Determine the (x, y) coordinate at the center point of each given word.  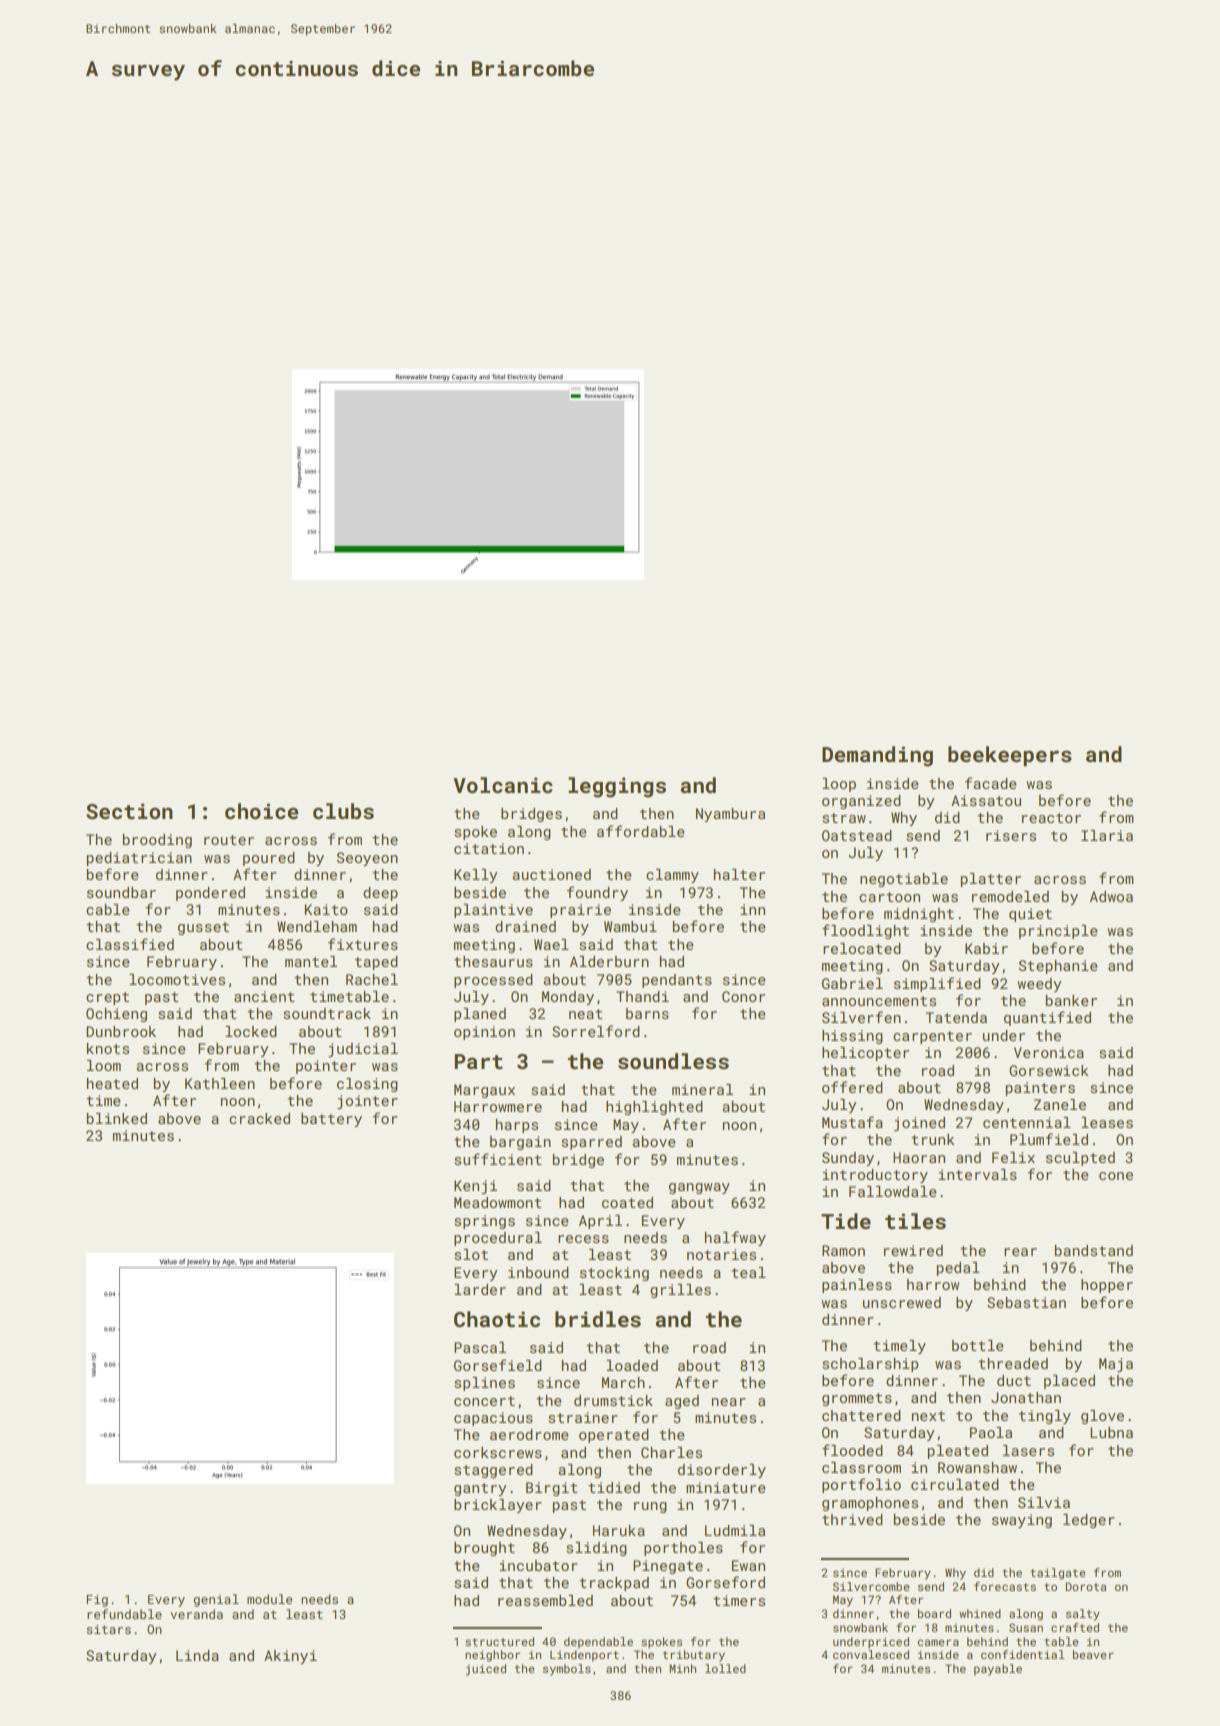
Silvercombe (871, 1586)
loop (839, 785)
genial (216, 1600)
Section (129, 811)
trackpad (614, 1584)
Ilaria (1107, 835)
